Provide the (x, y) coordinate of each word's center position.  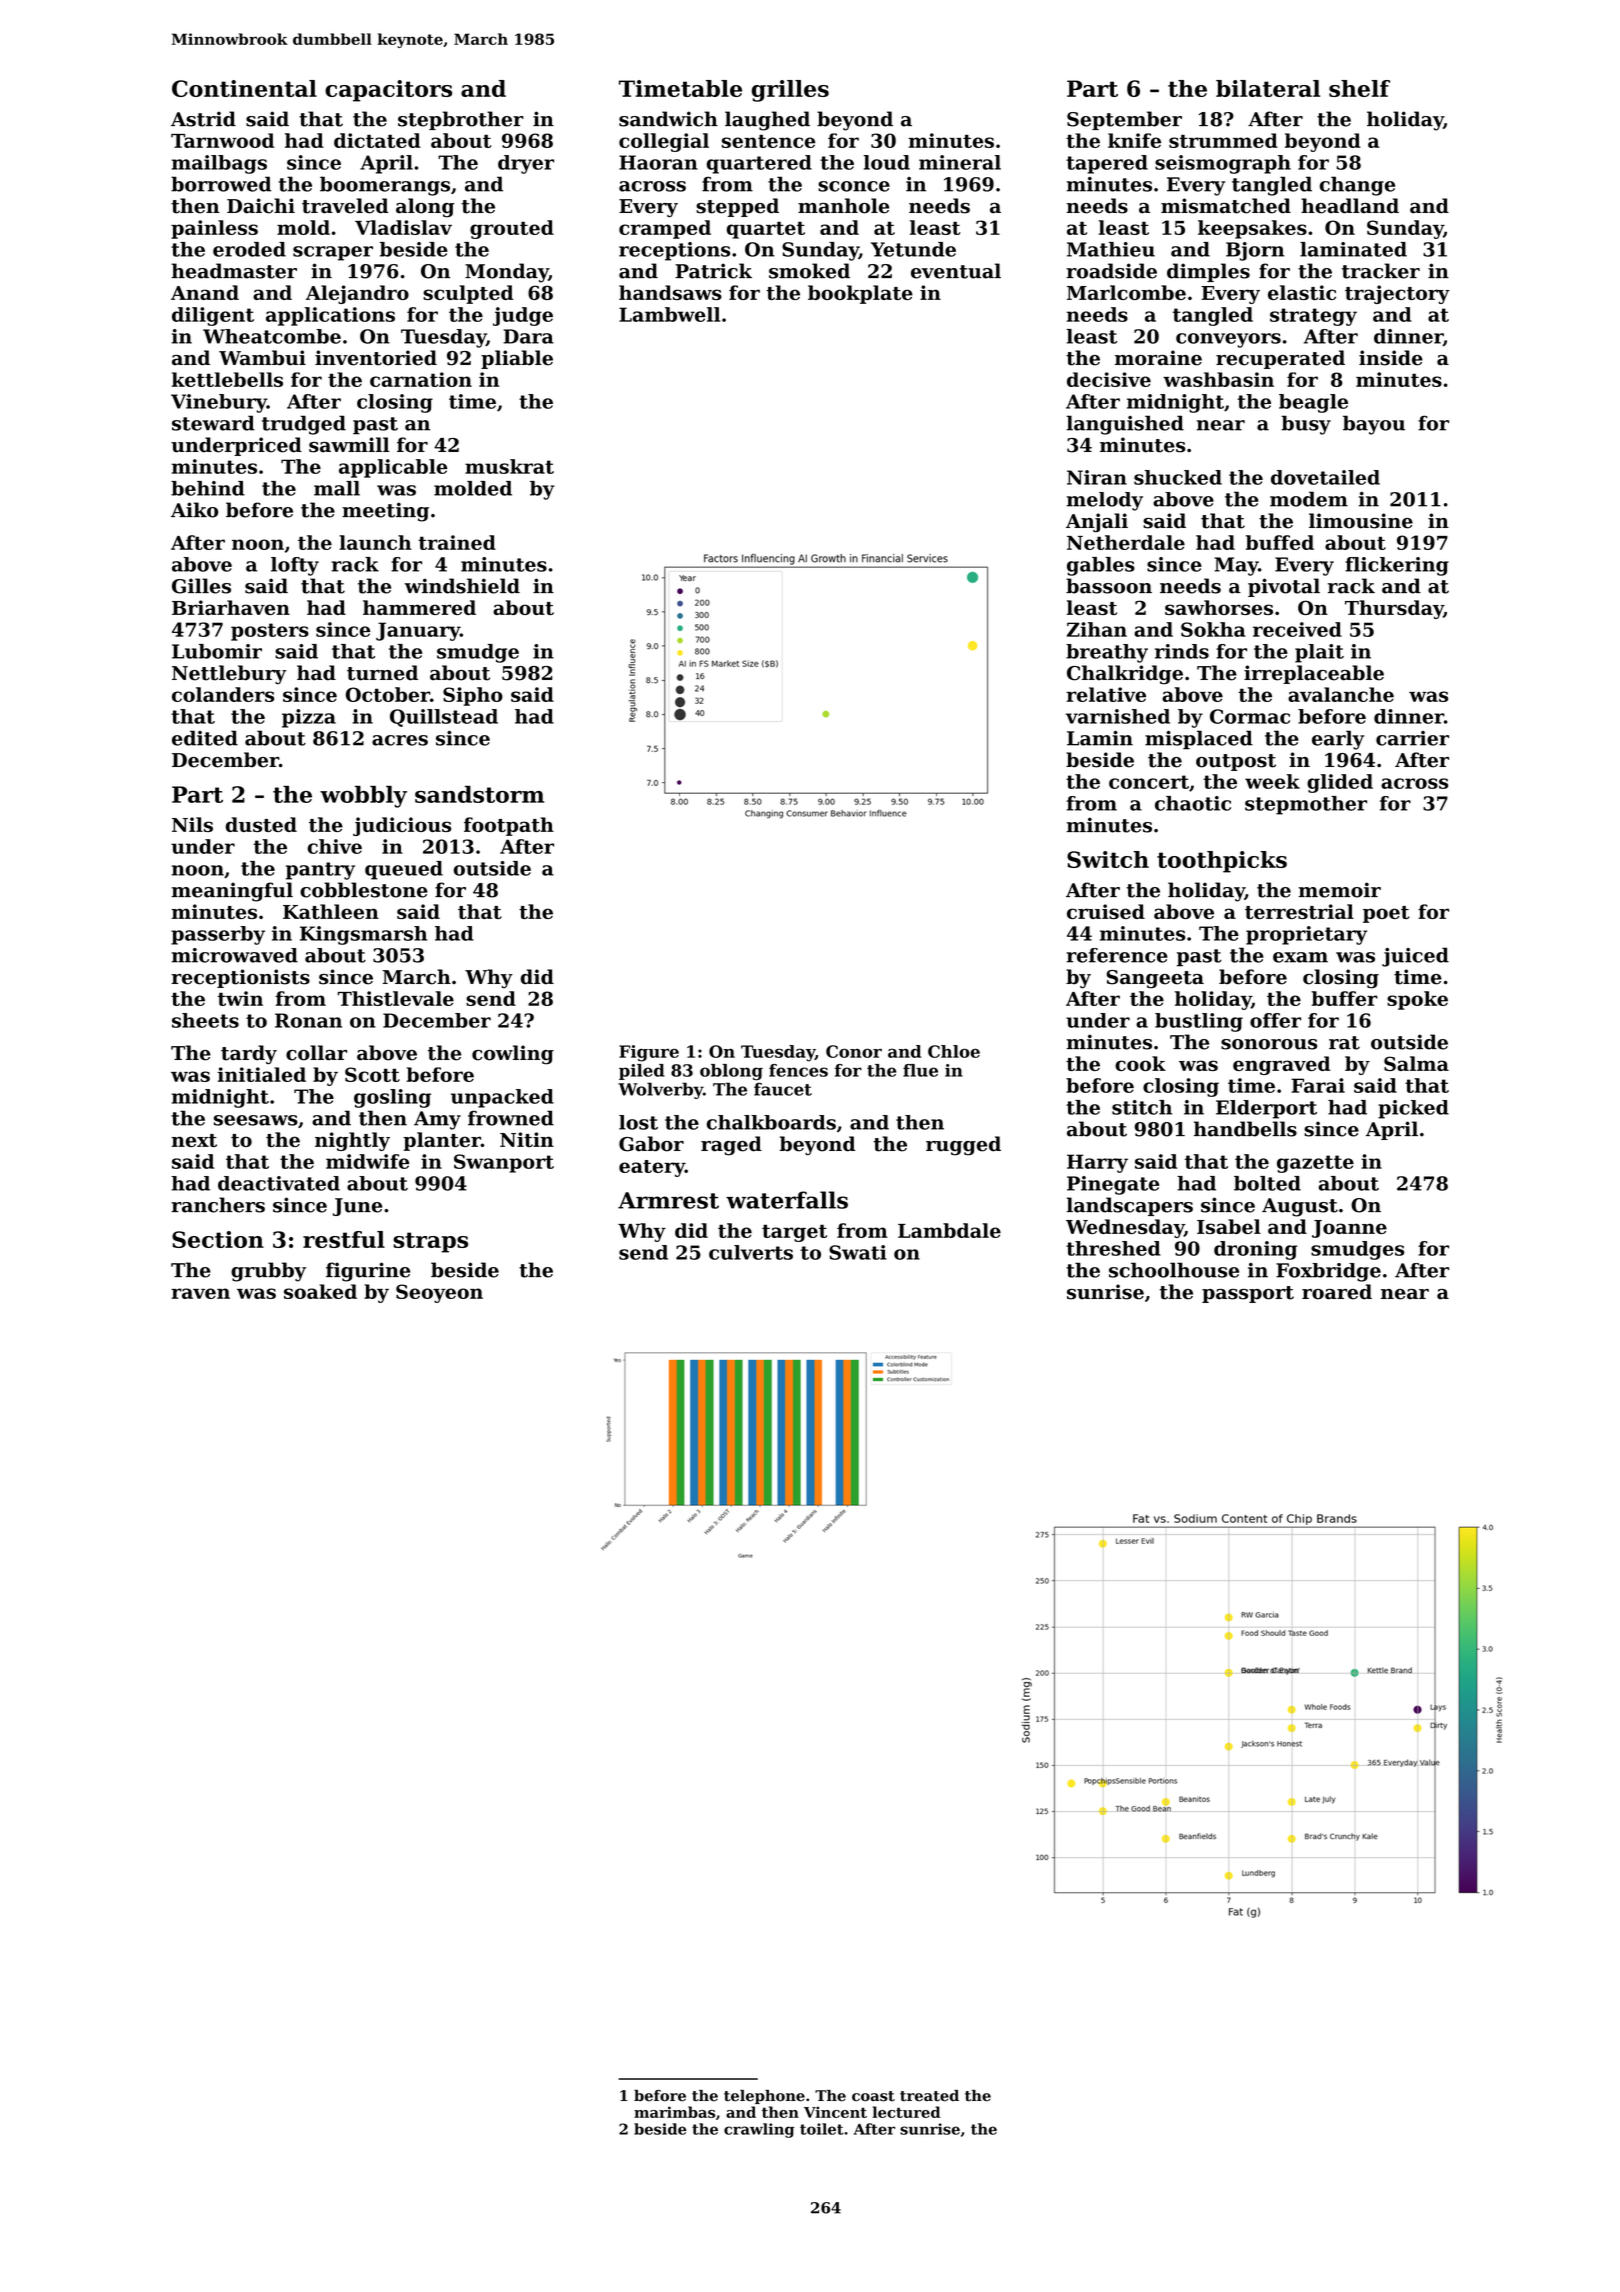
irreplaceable (1314, 674)
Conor (854, 1051)
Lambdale (949, 1230)
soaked (320, 1291)
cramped (665, 229)
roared (1337, 1292)
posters (270, 632)
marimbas (674, 2112)
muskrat (509, 466)
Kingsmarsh (363, 935)
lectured (906, 2112)
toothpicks (1222, 862)
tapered (1107, 164)
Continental (244, 88)
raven (200, 1293)
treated (929, 2096)
